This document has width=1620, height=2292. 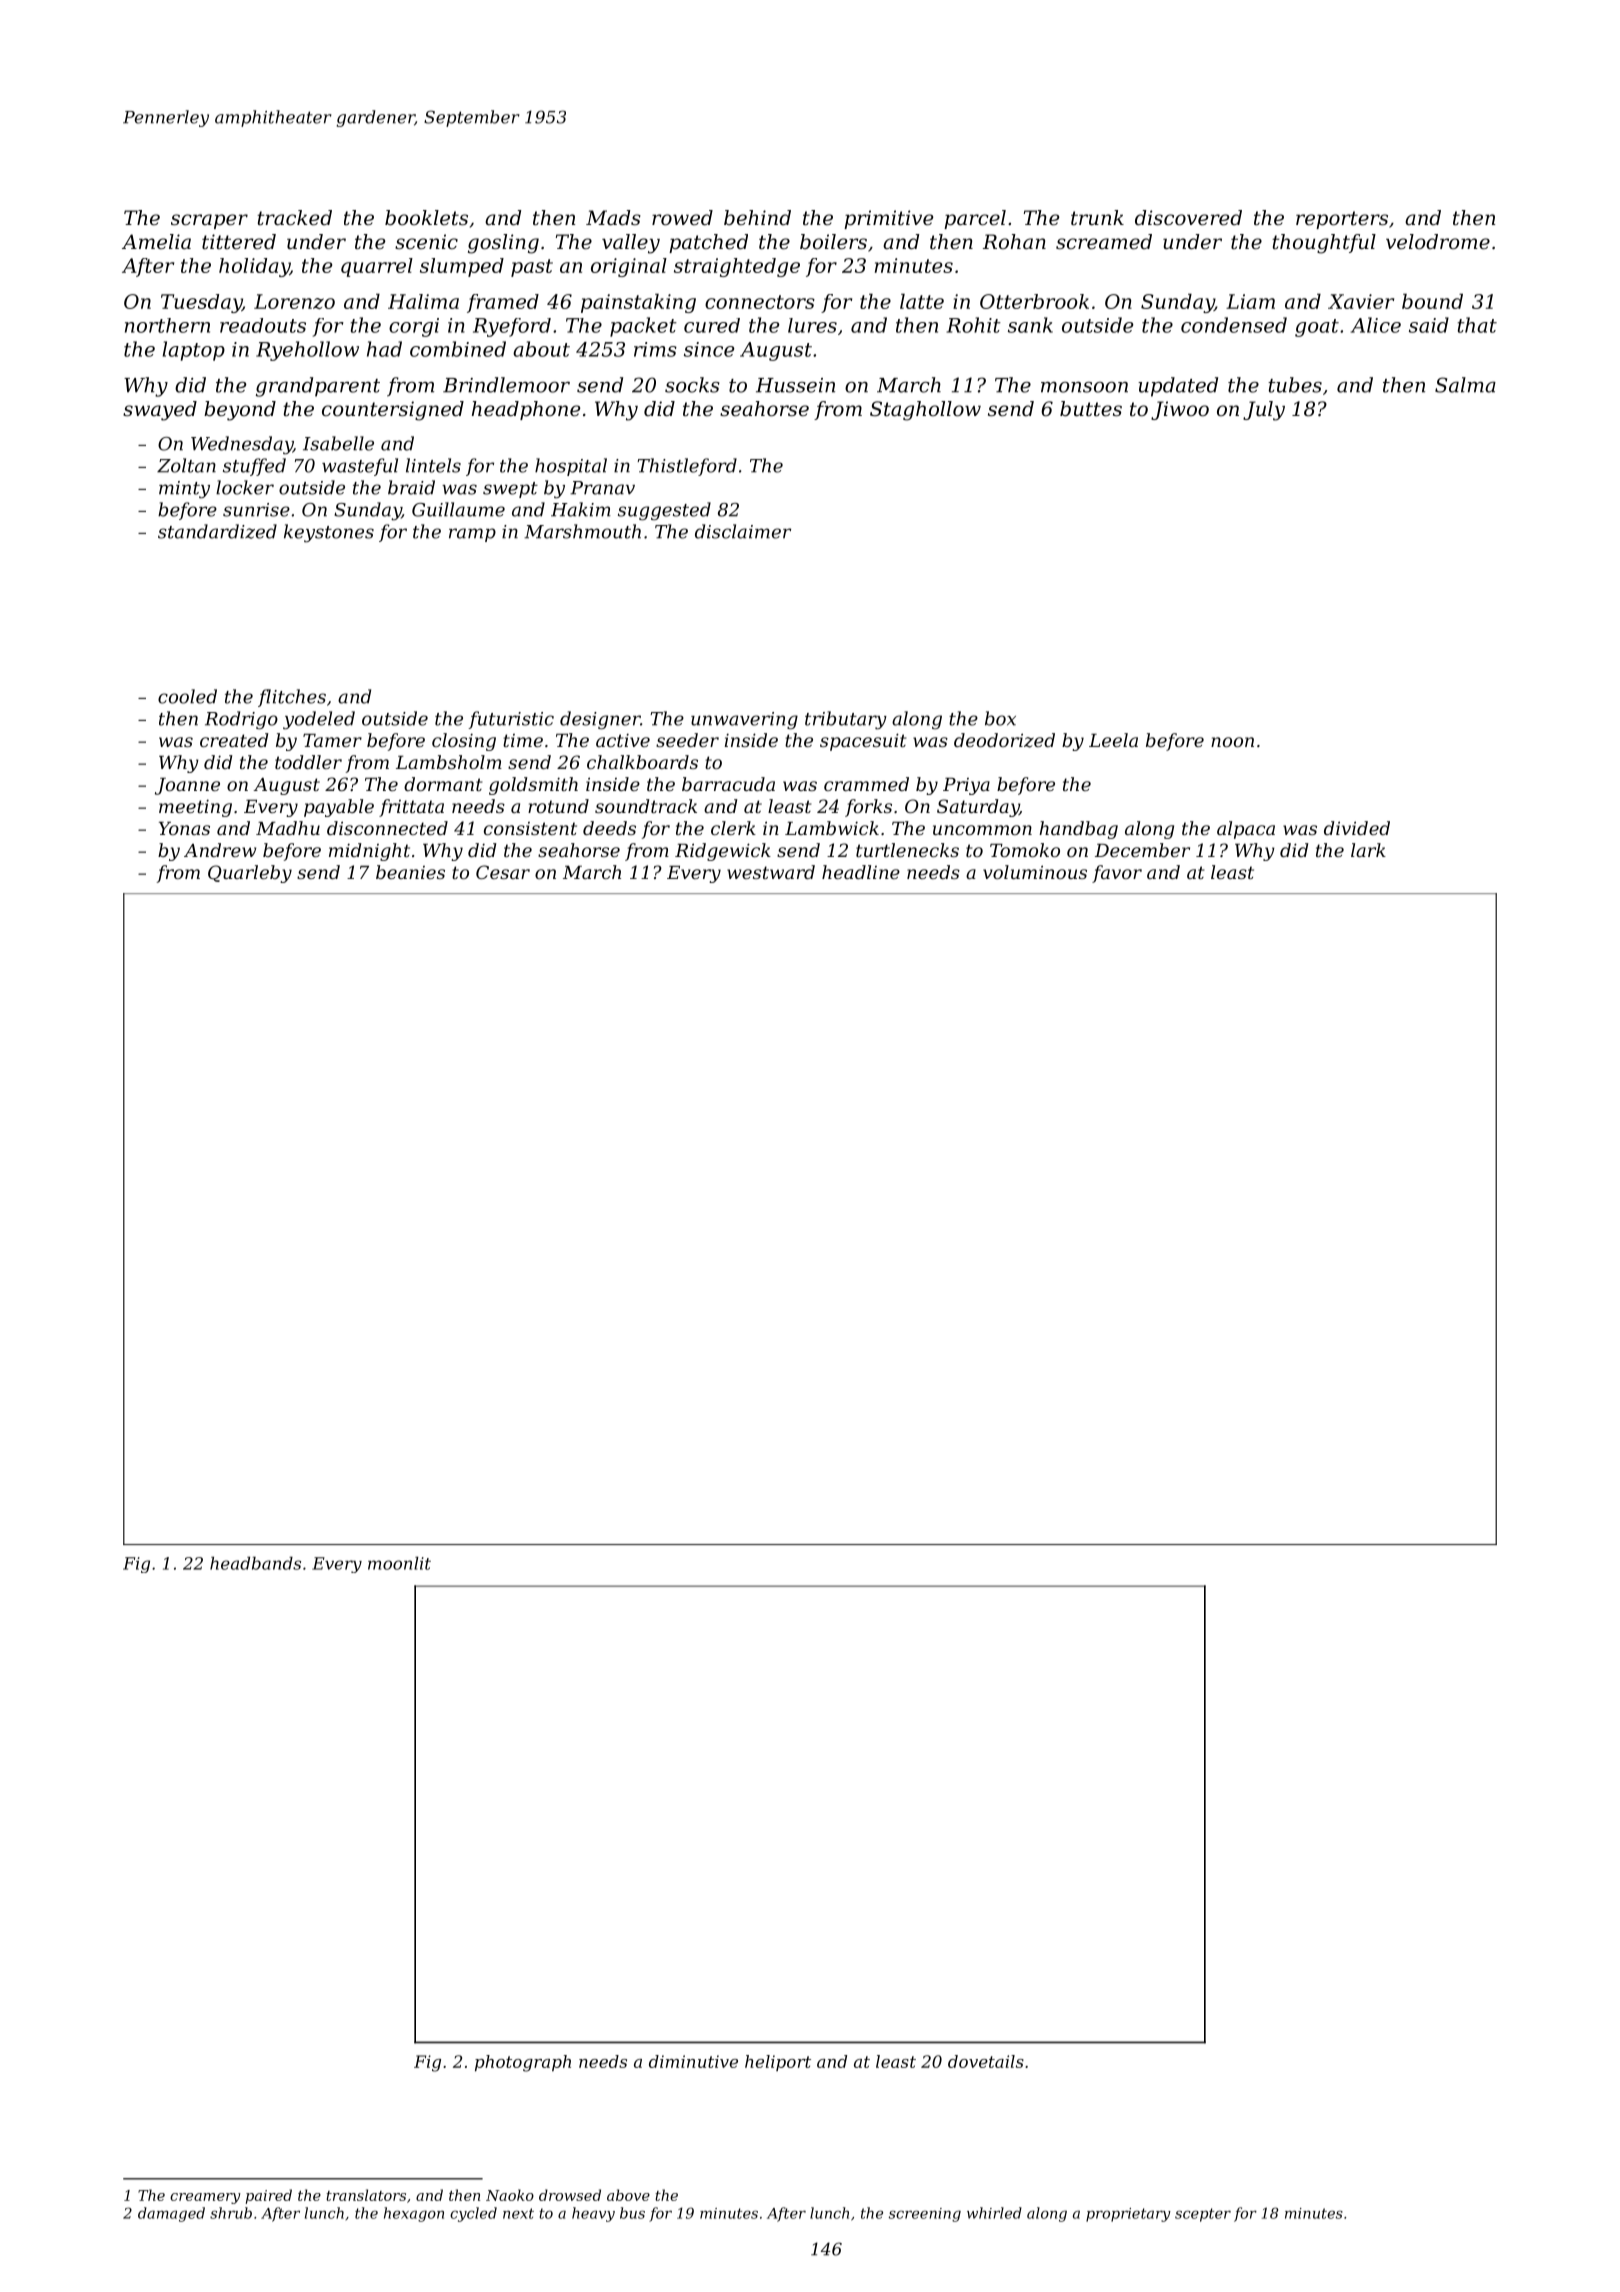 What do you see at coordinates (1465, 385) in the document?
I see `Salma` at bounding box center [1465, 385].
